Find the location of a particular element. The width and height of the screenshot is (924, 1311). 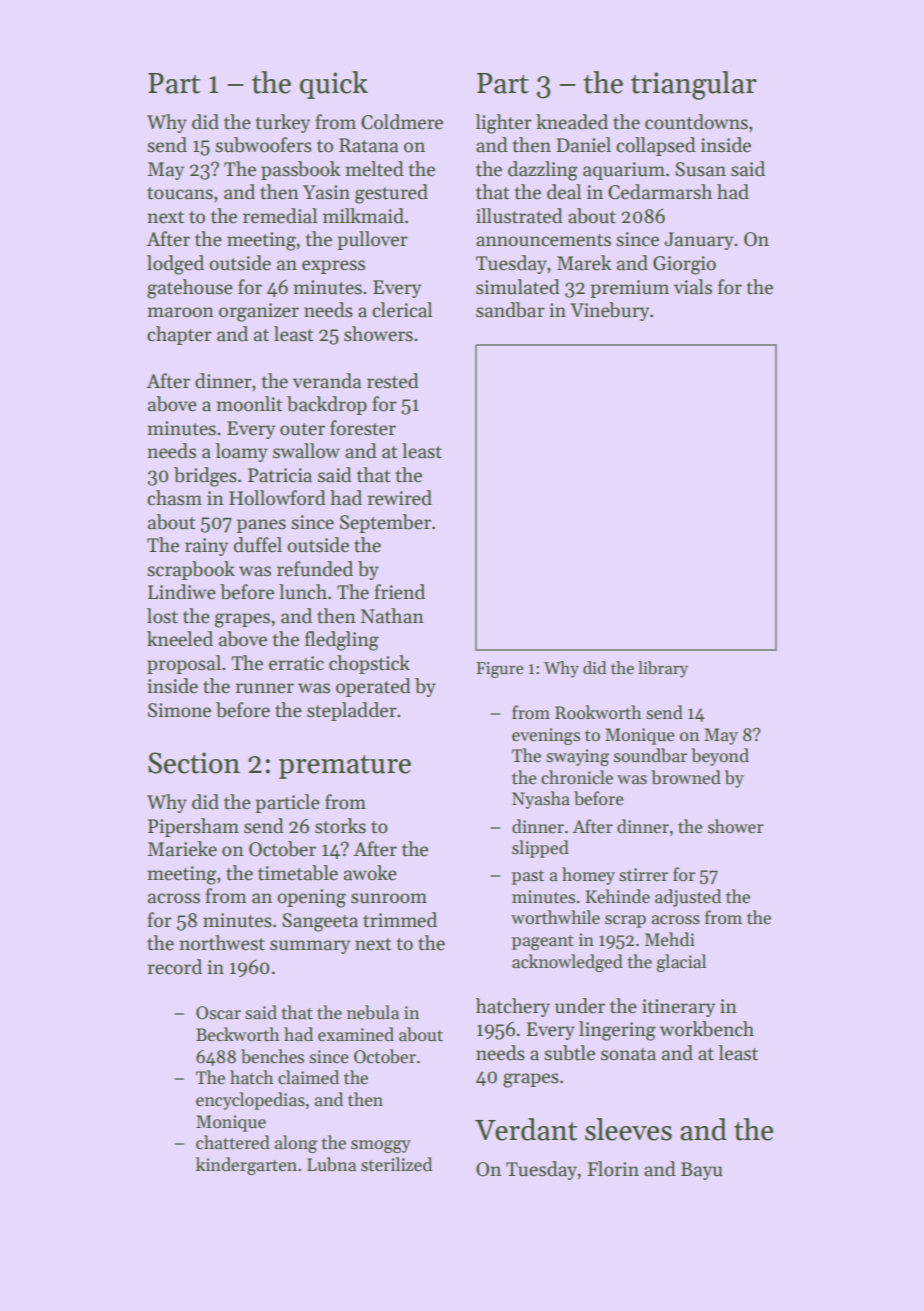

beyond is located at coordinates (720, 757).
